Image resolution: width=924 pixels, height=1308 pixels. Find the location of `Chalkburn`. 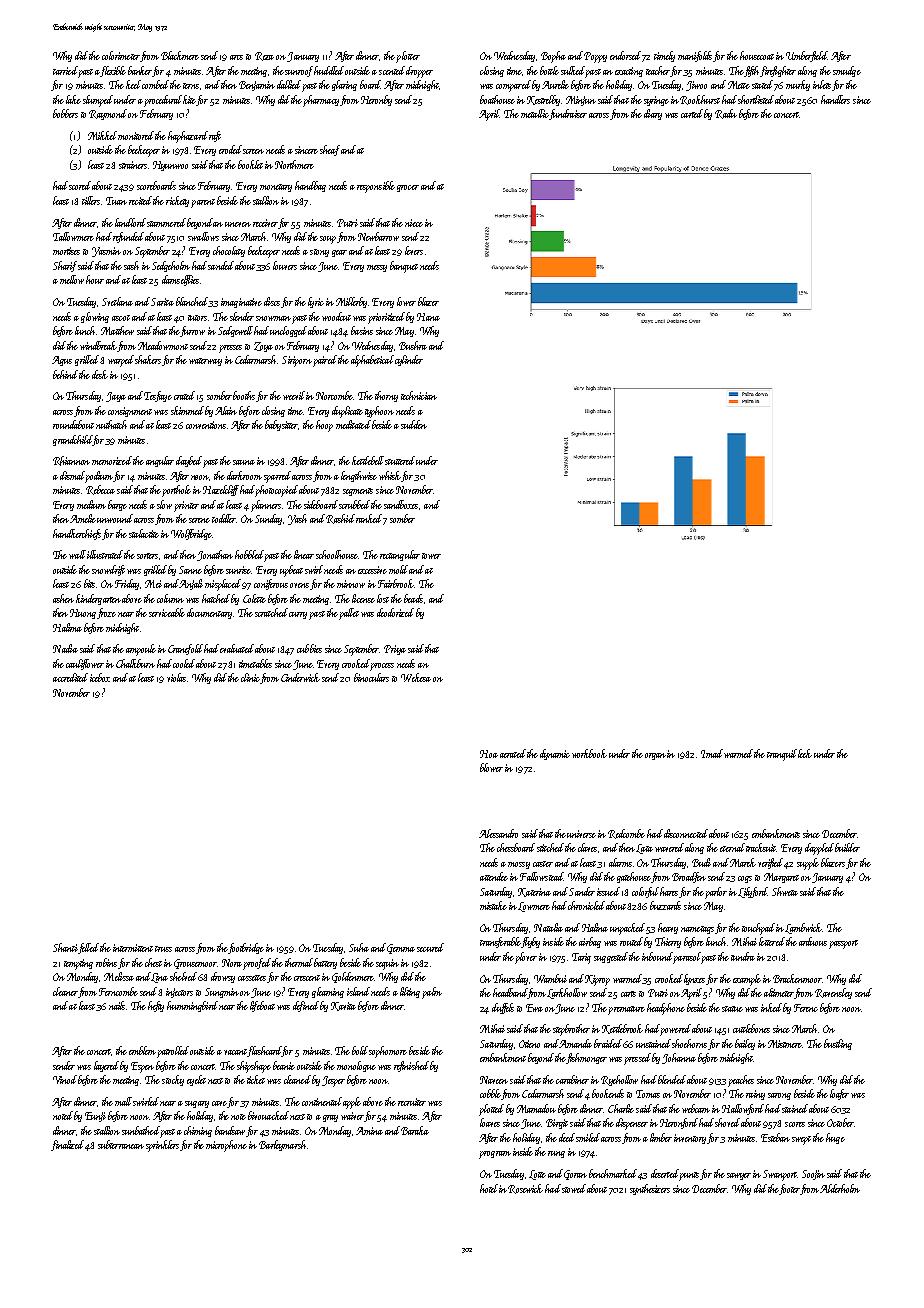

Chalkburn is located at coordinates (135, 663).
